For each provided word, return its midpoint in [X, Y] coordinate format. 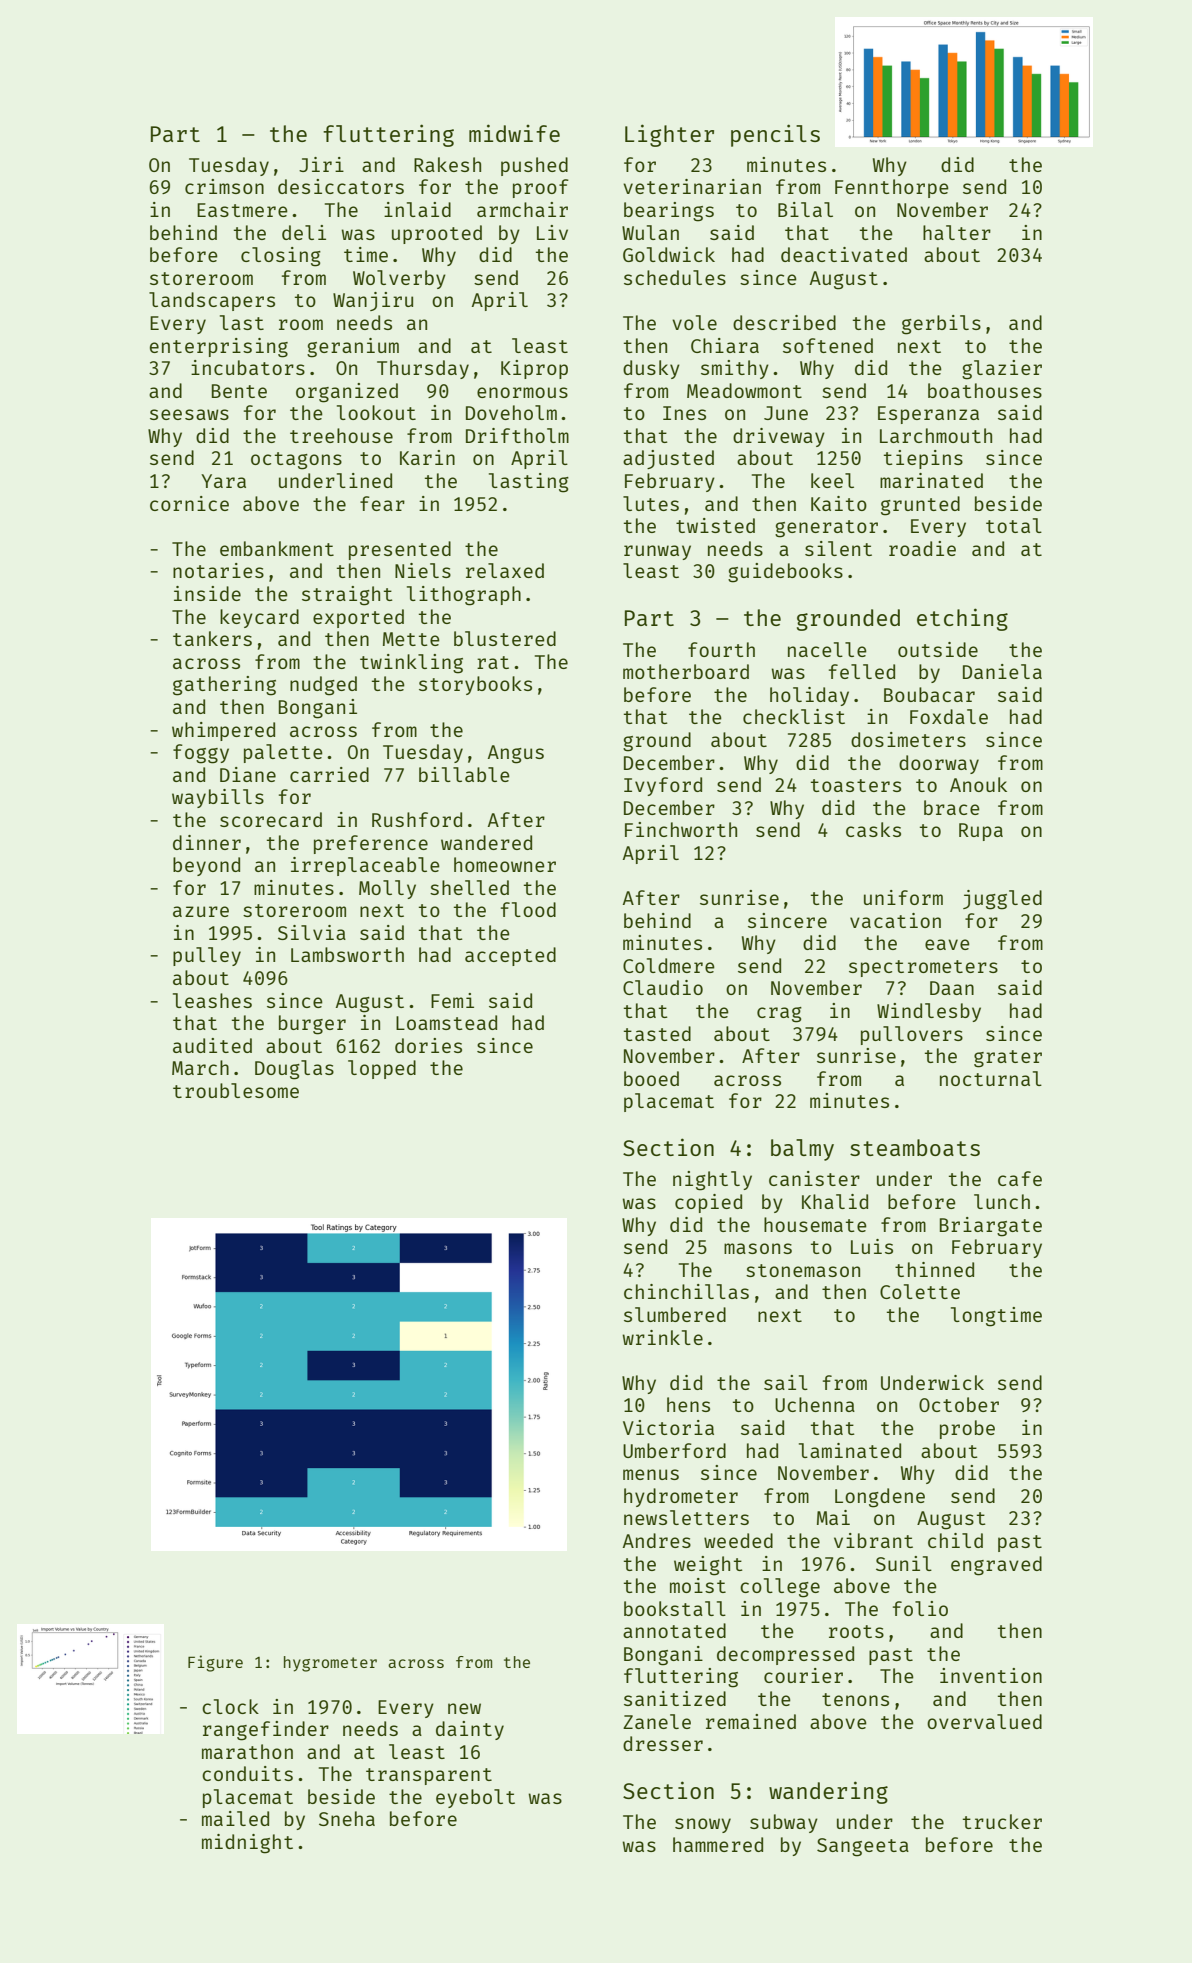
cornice [189, 503]
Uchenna [815, 1404]
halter [957, 232]
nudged [323, 686]
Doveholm [511, 412]
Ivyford [663, 786]
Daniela [1002, 671]
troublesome [236, 1090]
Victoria [668, 1427]
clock [230, 1706]
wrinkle [662, 1337]
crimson [224, 186]
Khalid [835, 1201]
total [1014, 525]
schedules [675, 277]
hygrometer [330, 1664]
